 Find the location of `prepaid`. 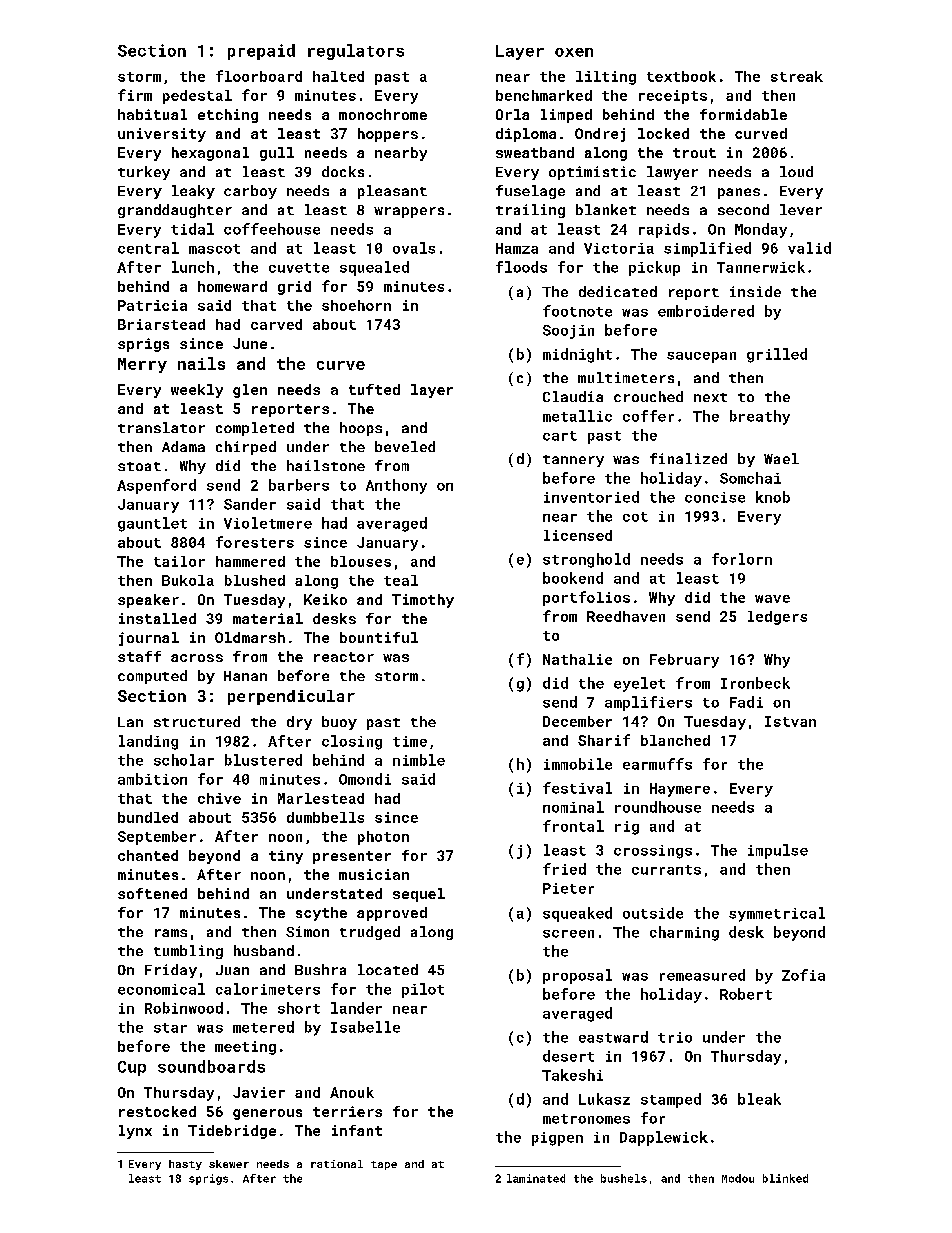

prepaid is located at coordinates (261, 52).
